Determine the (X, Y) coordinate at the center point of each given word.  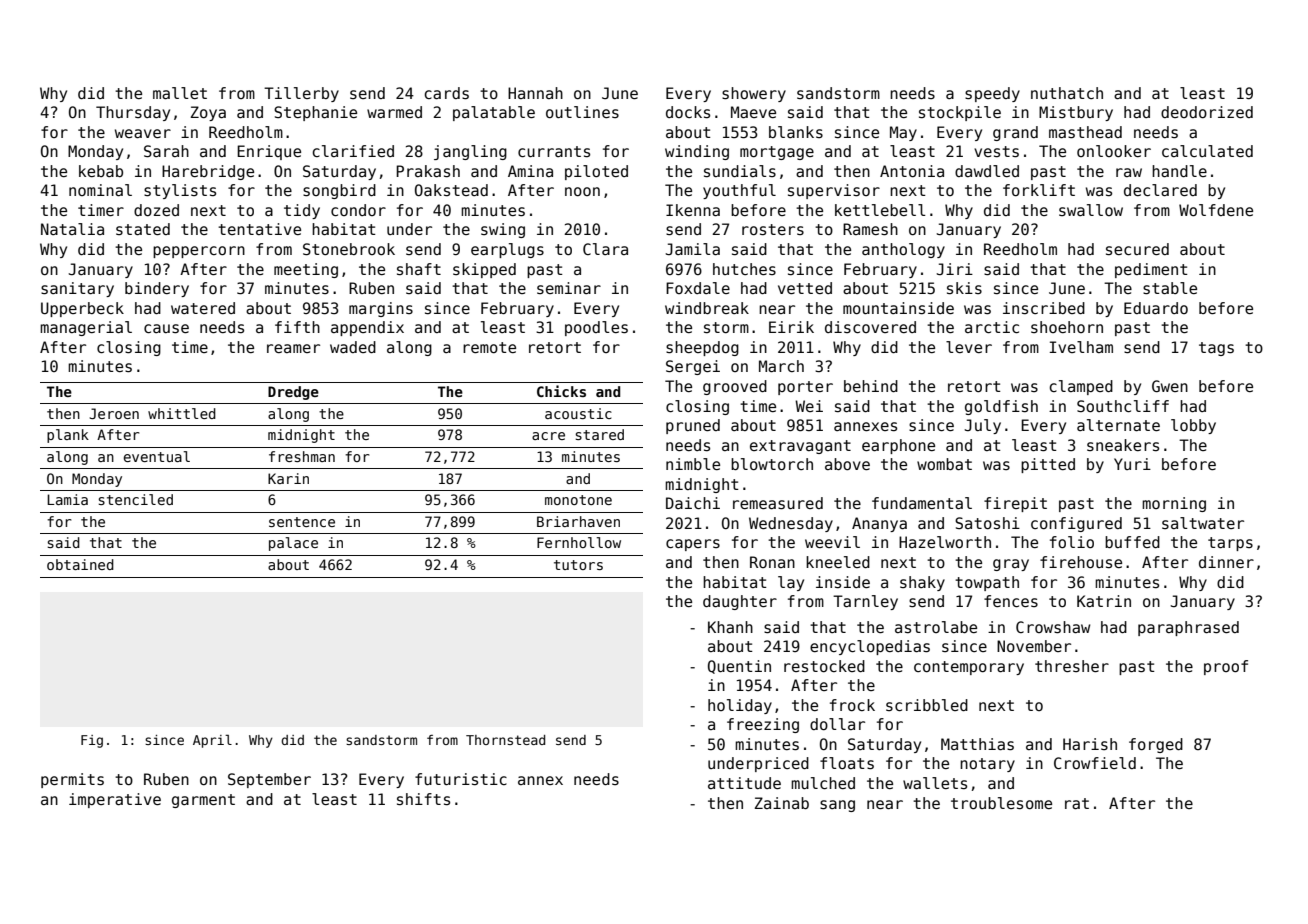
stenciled (136, 499)
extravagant (800, 447)
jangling (470, 152)
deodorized (1207, 112)
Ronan (772, 562)
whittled (182, 413)
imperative (115, 800)
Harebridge (208, 172)
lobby (1193, 426)
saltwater (1203, 523)
